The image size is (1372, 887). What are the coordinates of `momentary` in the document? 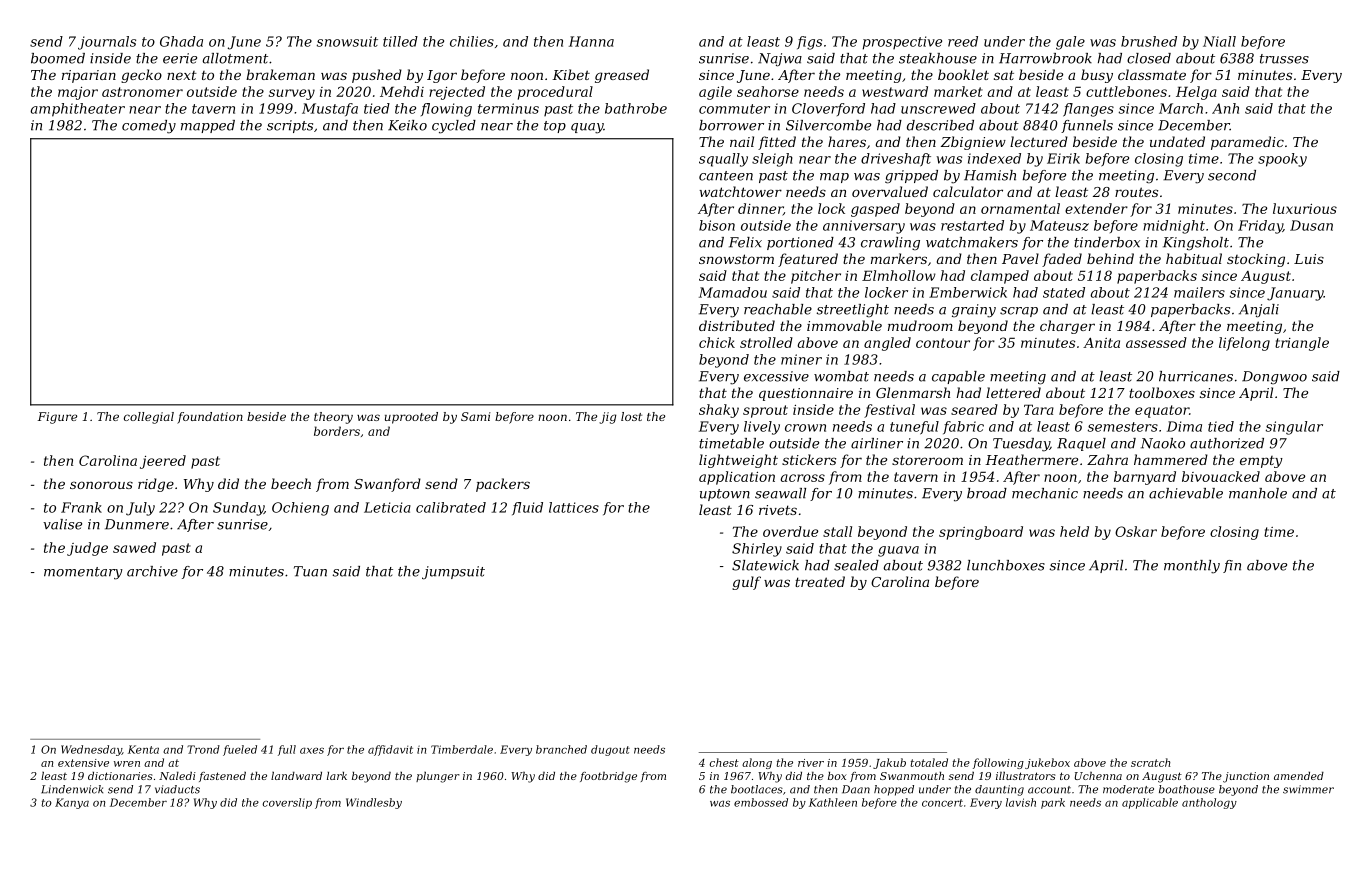 It's located at (83, 573).
